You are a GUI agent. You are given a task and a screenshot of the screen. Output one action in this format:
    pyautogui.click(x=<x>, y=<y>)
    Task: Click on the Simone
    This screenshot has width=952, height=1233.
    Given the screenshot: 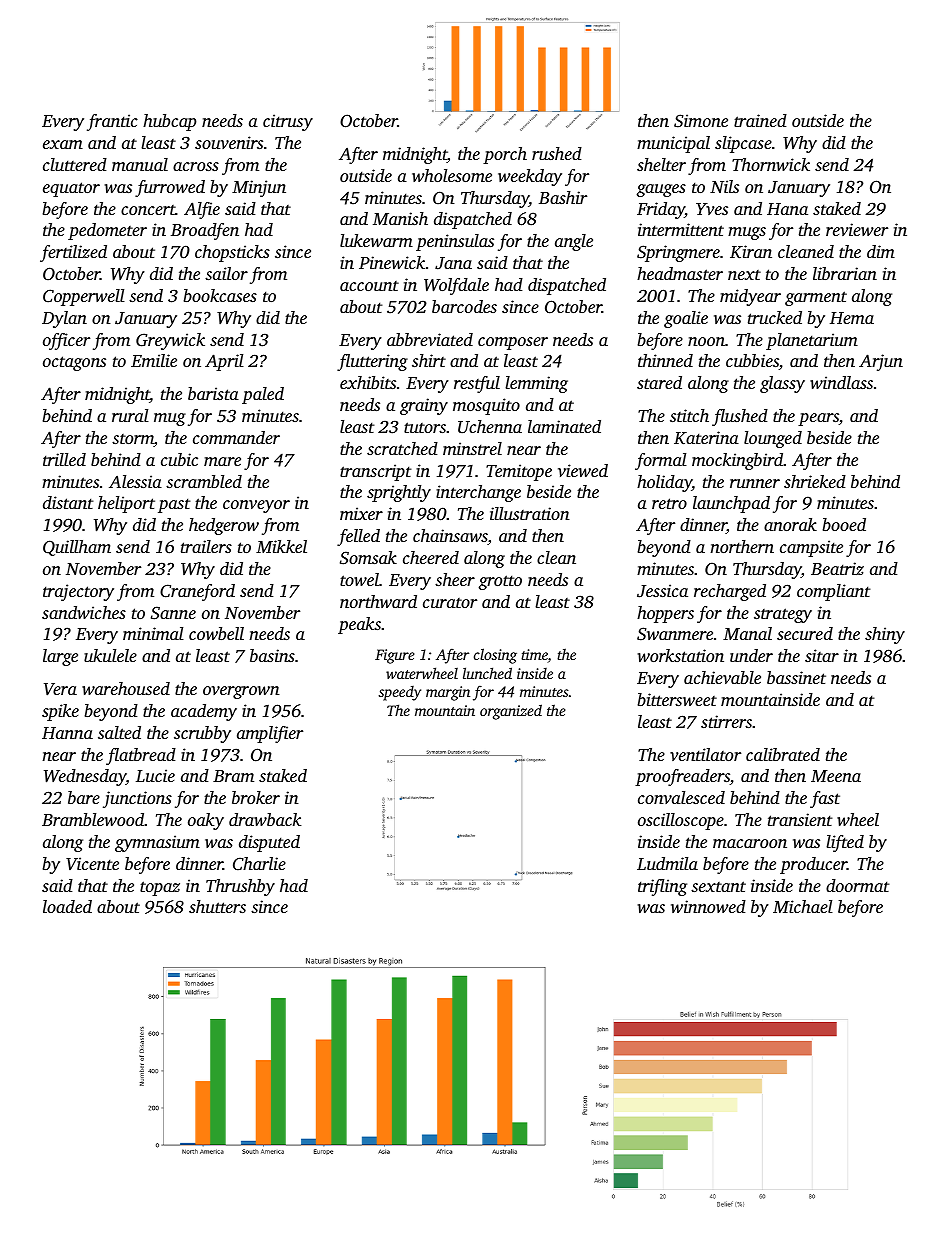 What is the action you would take?
    pyautogui.click(x=701, y=121)
